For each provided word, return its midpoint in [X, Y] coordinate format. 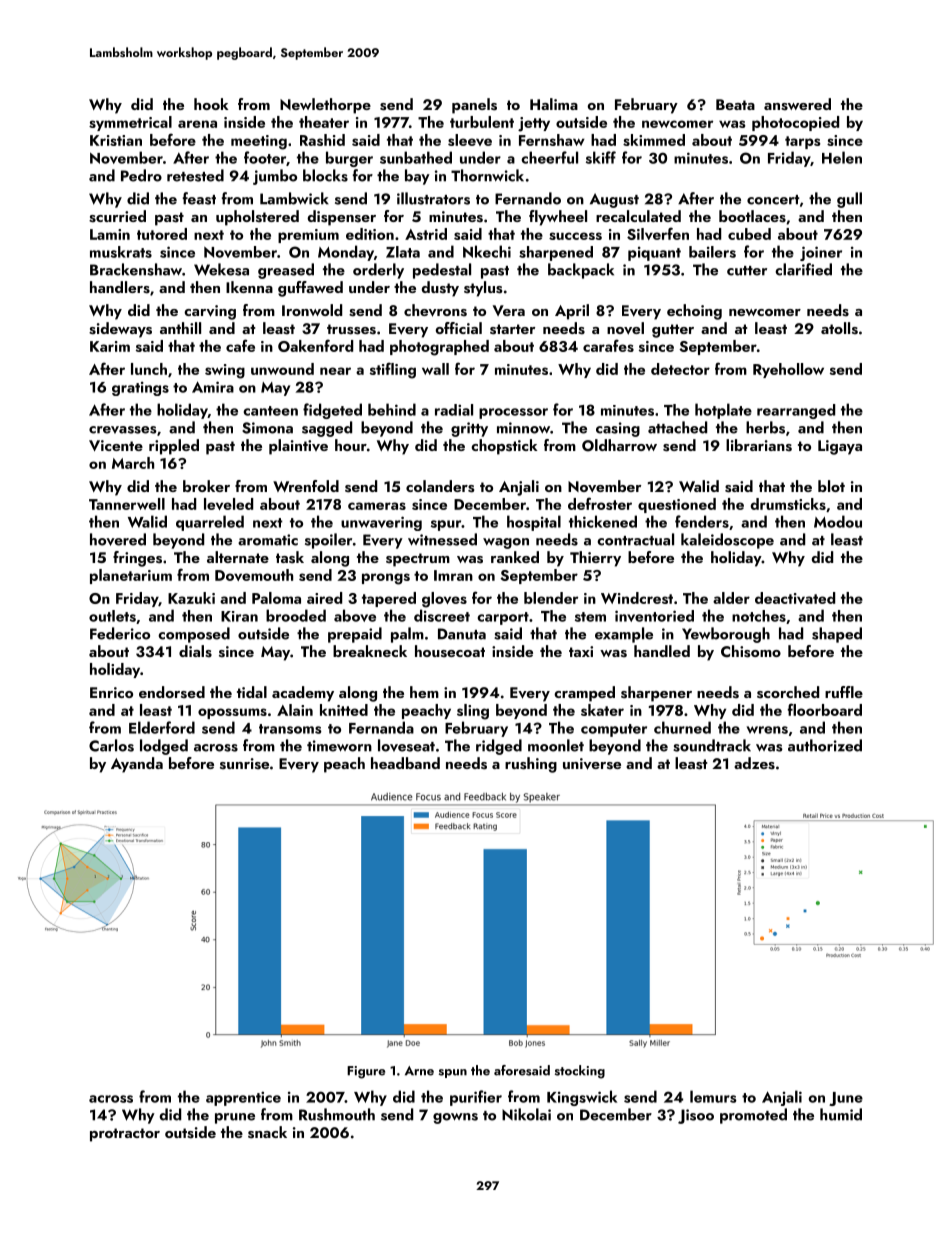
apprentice [243, 1098]
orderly [378, 271]
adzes [754, 763]
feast [199, 198]
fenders [702, 521]
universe [592, 764]
